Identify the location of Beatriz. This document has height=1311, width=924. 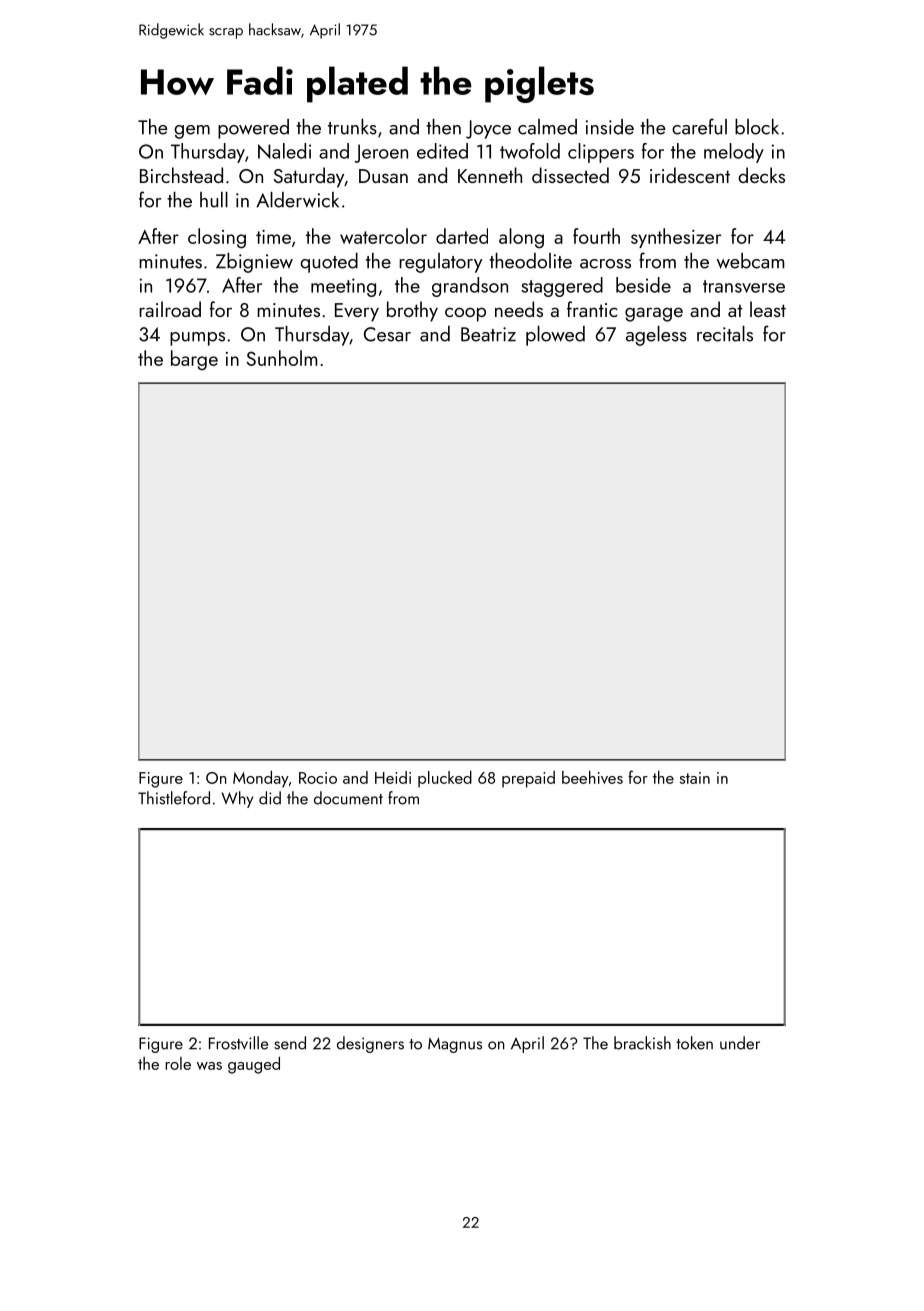
(488, 334).
